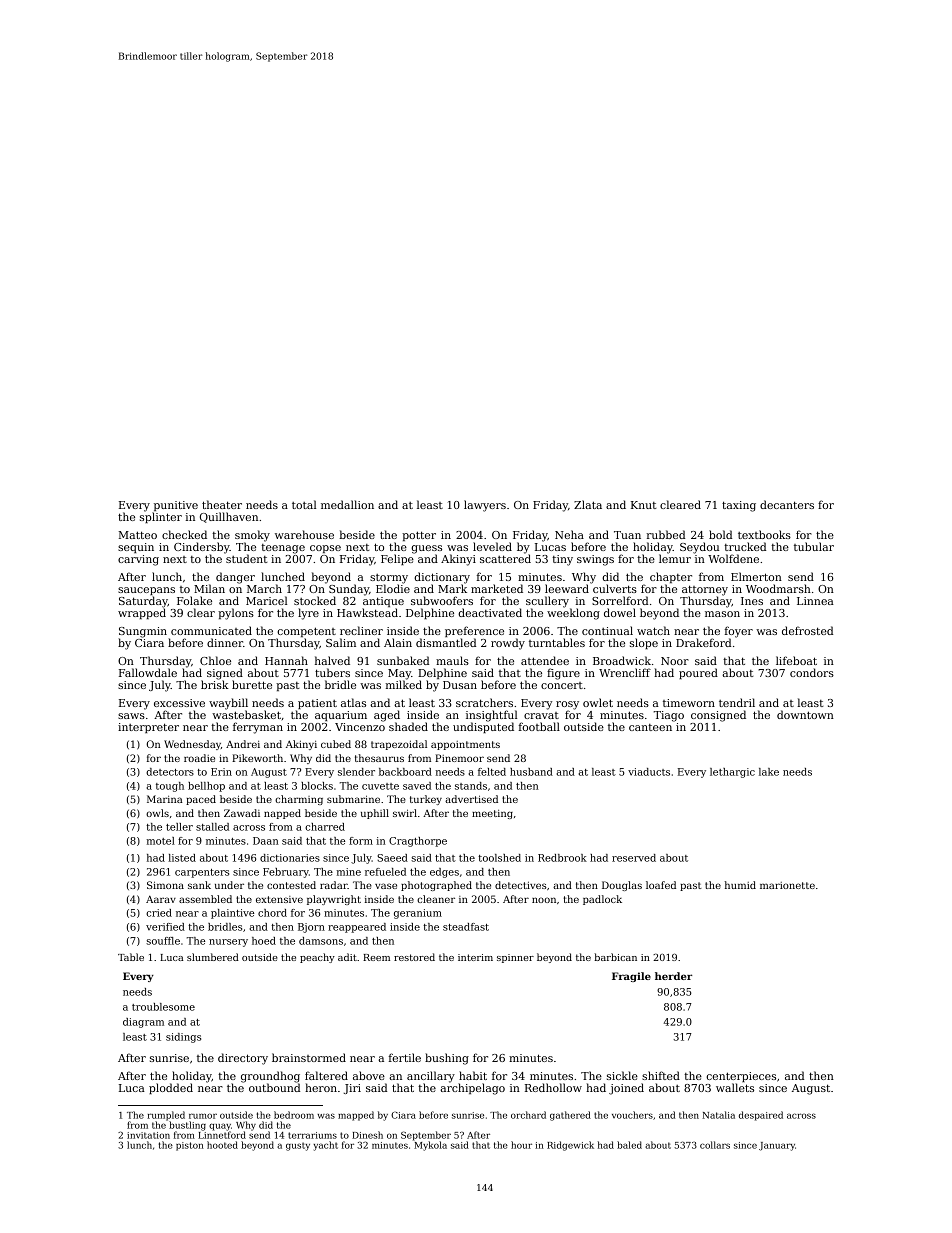 The image size is (952, 1233). Describe the element at coordinates (131, 716) in the screenshot. I see `saws` at that location.
